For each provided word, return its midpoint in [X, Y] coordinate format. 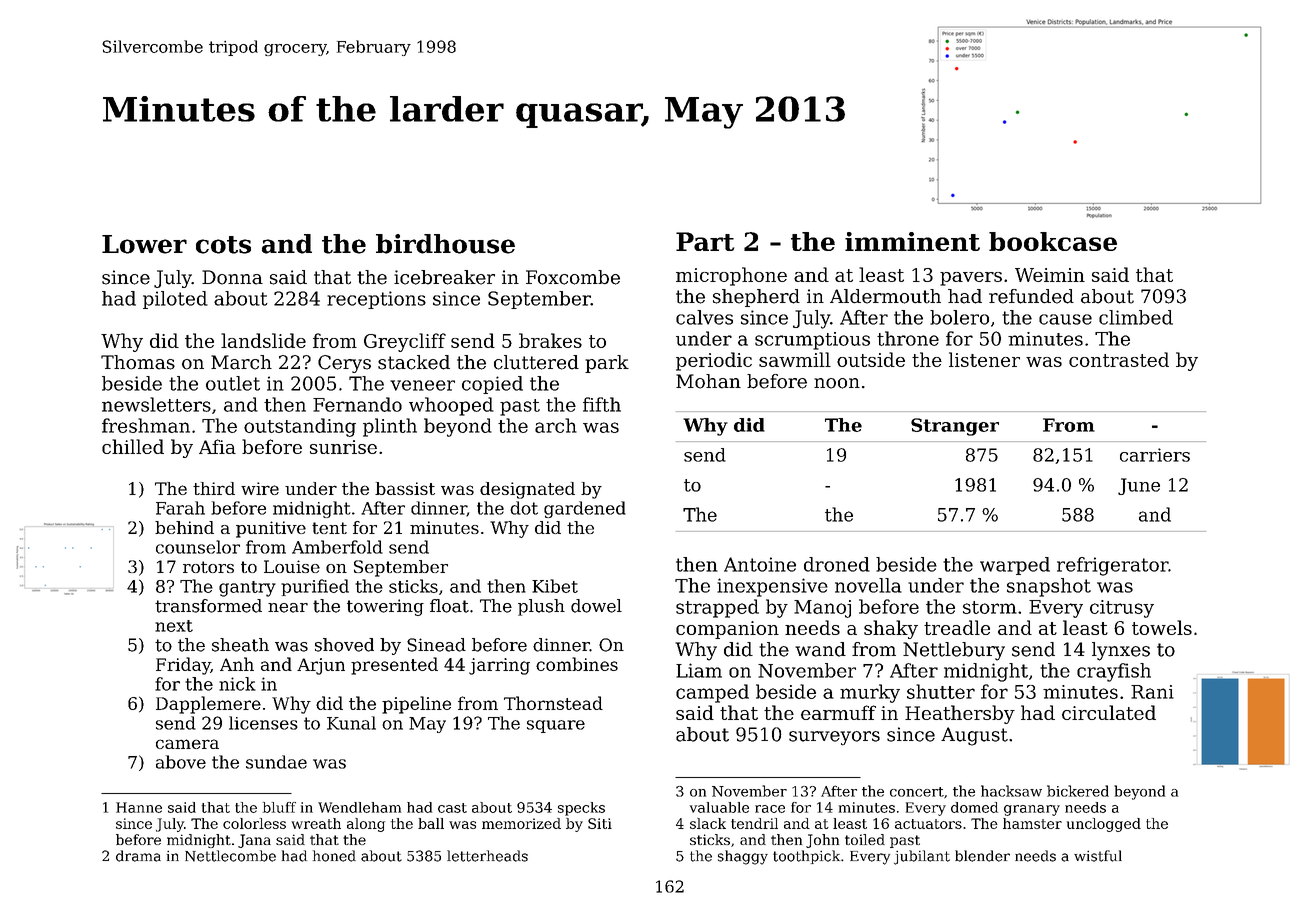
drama [138, 856]
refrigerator [1112, 566]
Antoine [760, 564]
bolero [959, 317]
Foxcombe [573, 277]
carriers [1155, 455]
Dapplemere [208, 705]
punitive [271, 529]
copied [492, 385]
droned [837, 564]
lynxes [1121, 651]
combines [577, 664]
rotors [208, 567]
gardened [585, 509]
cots [223, 245]
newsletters [156, 404]
